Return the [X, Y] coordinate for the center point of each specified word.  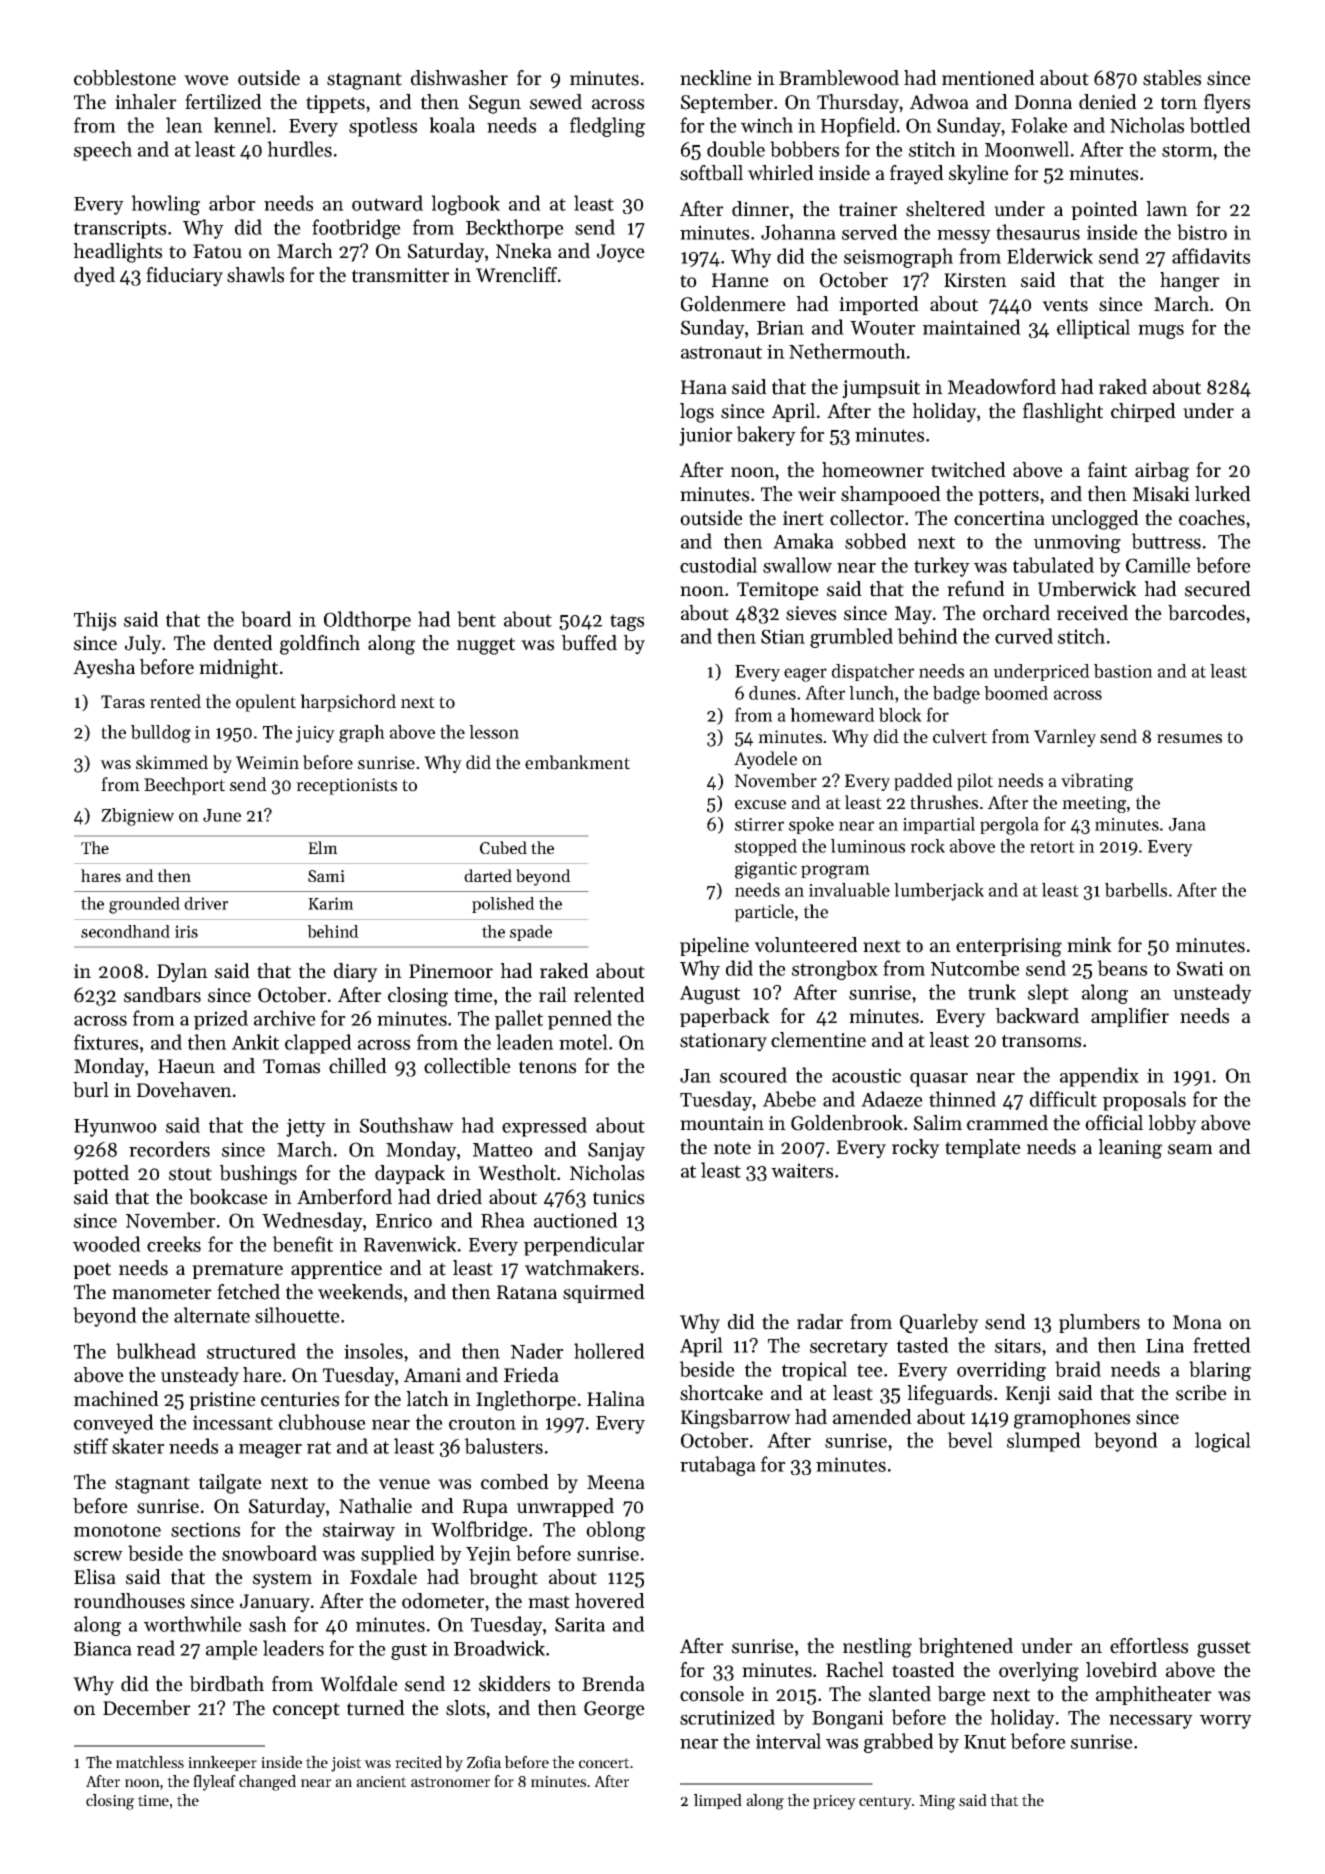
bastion [1123, 671]
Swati [1200, 968]
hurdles [299, 149]
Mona [1197, 1322]
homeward [832, 715]
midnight [238, 669]
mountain [722, 1123]
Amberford [344, 1197]
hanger [1190, 282]
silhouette [297, 1315]
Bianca [103, 1648]
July [143, 645]
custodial [718, 565]
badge [956, 695]
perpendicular [584, 1246]
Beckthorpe [515, 229]
